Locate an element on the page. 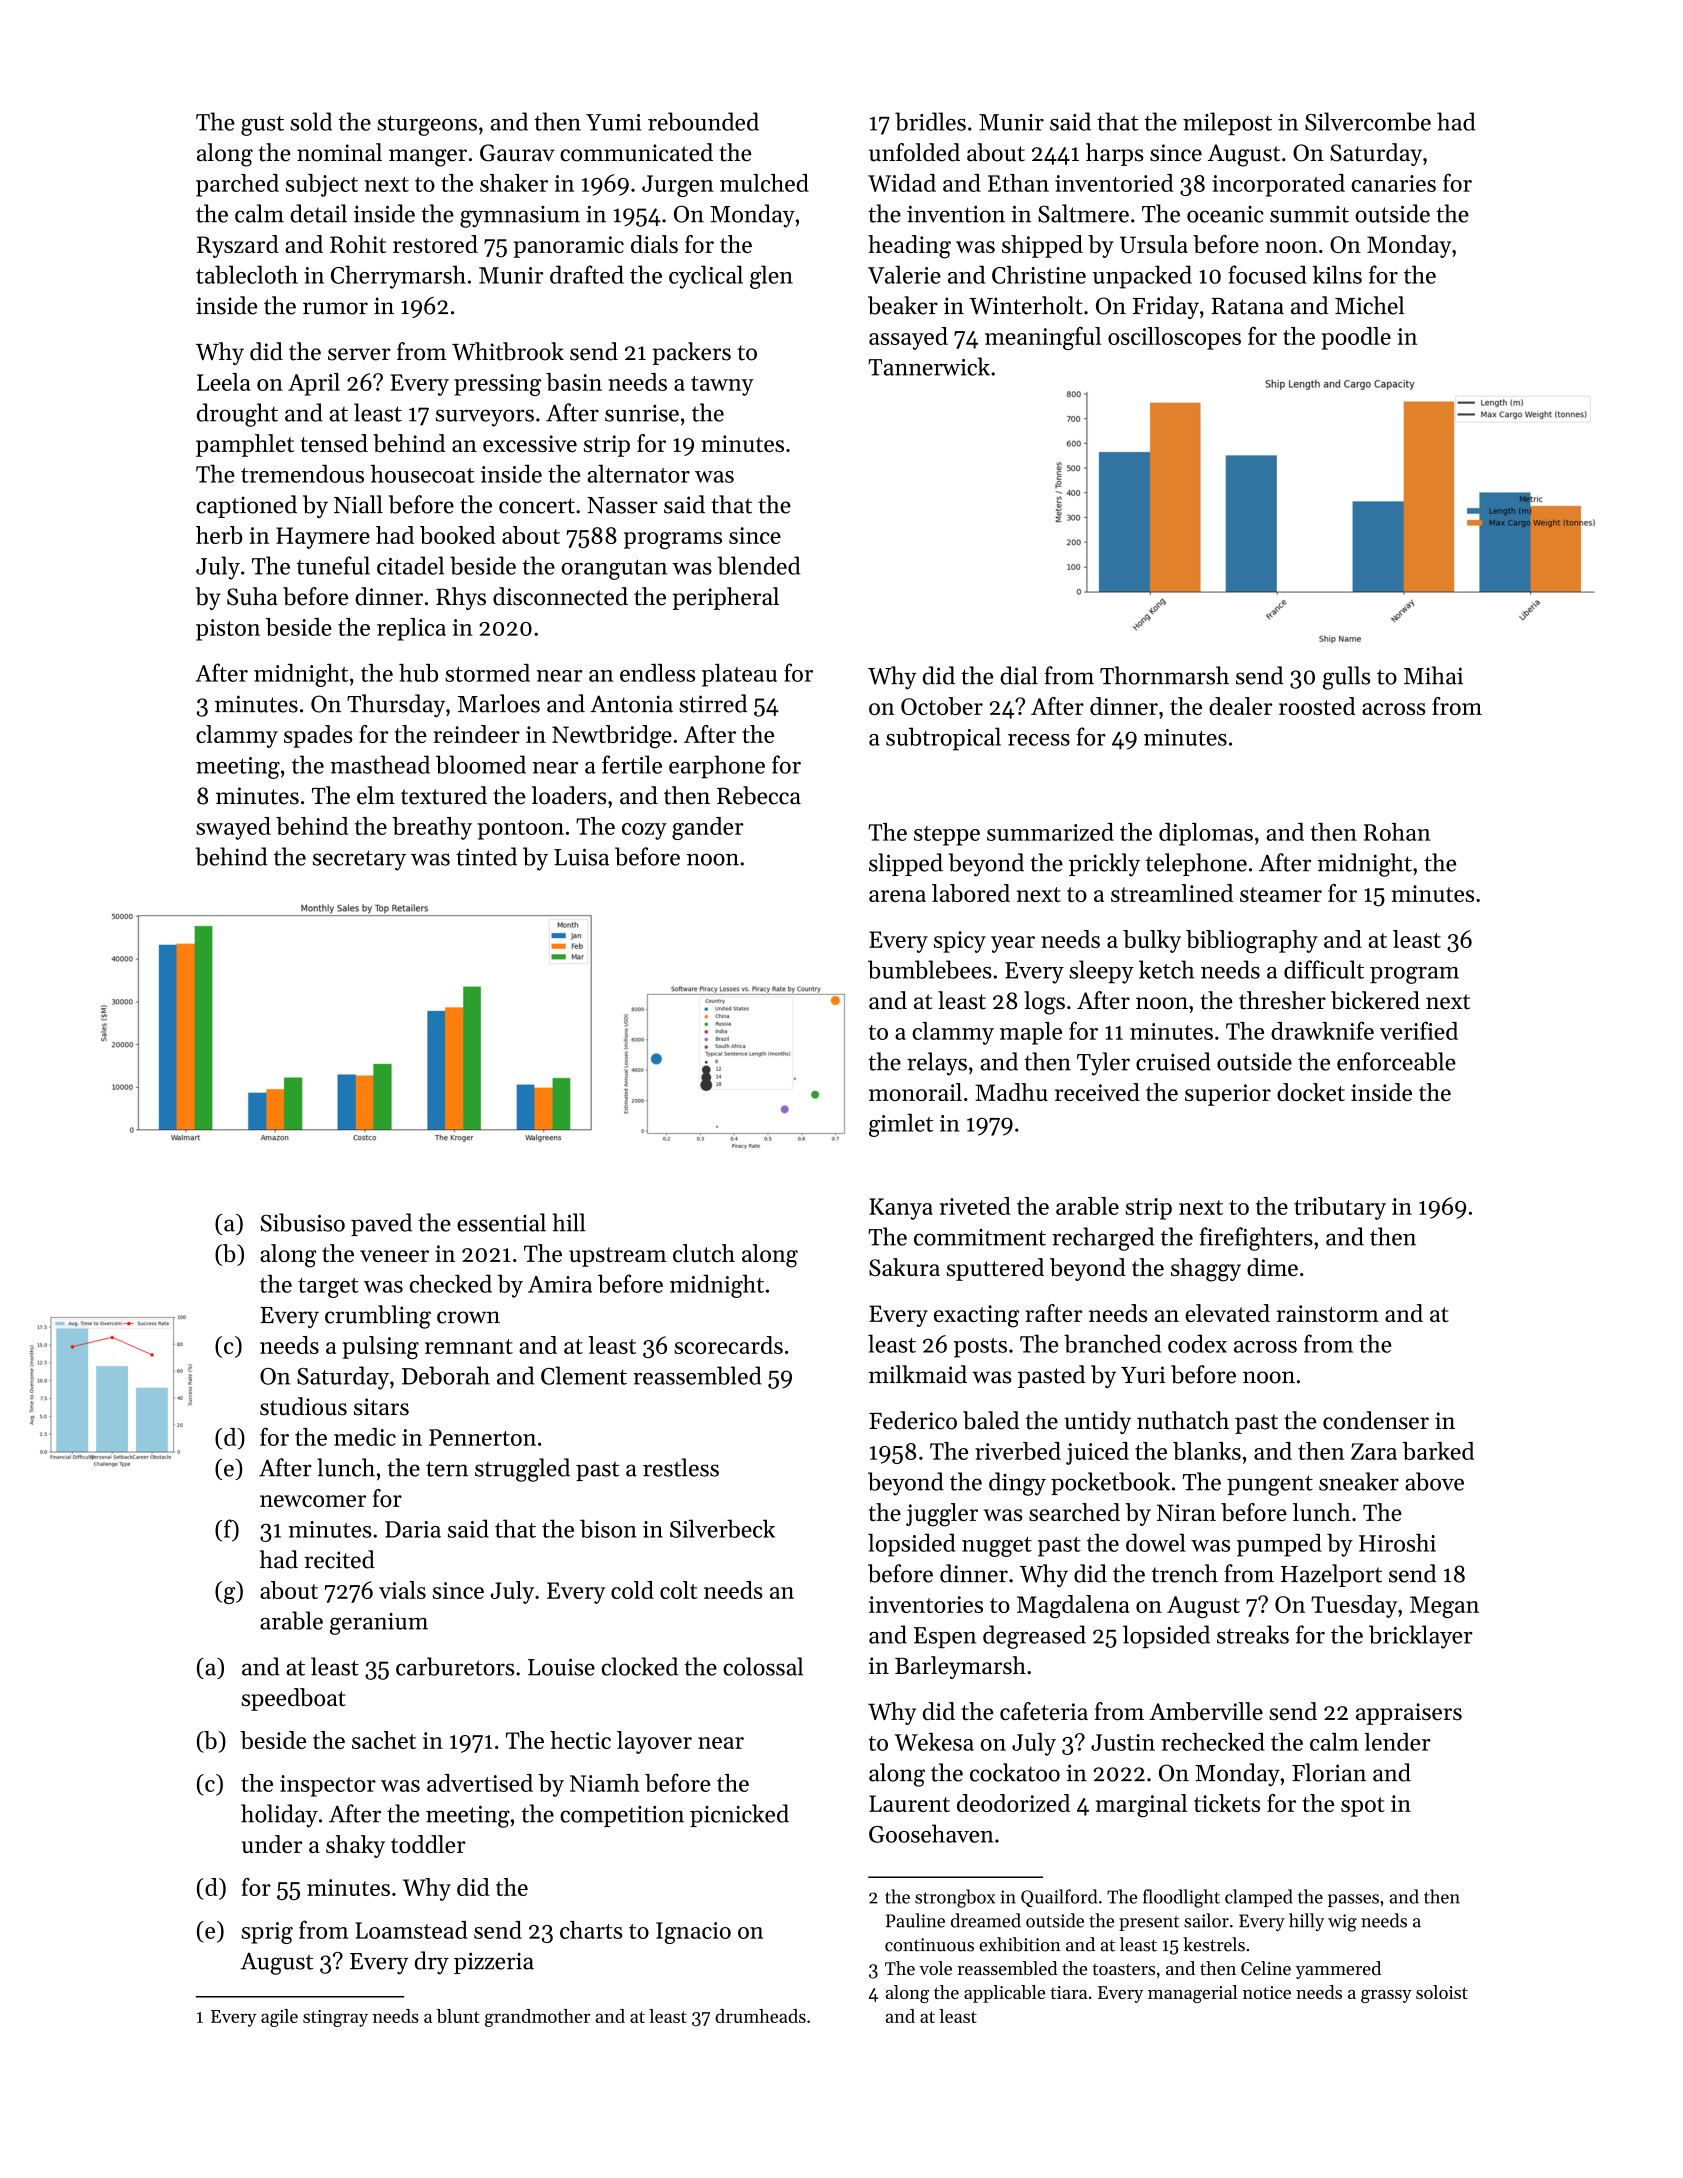 The image size is (1683, 2178). Daria is located at coordinates (413, 1529).
